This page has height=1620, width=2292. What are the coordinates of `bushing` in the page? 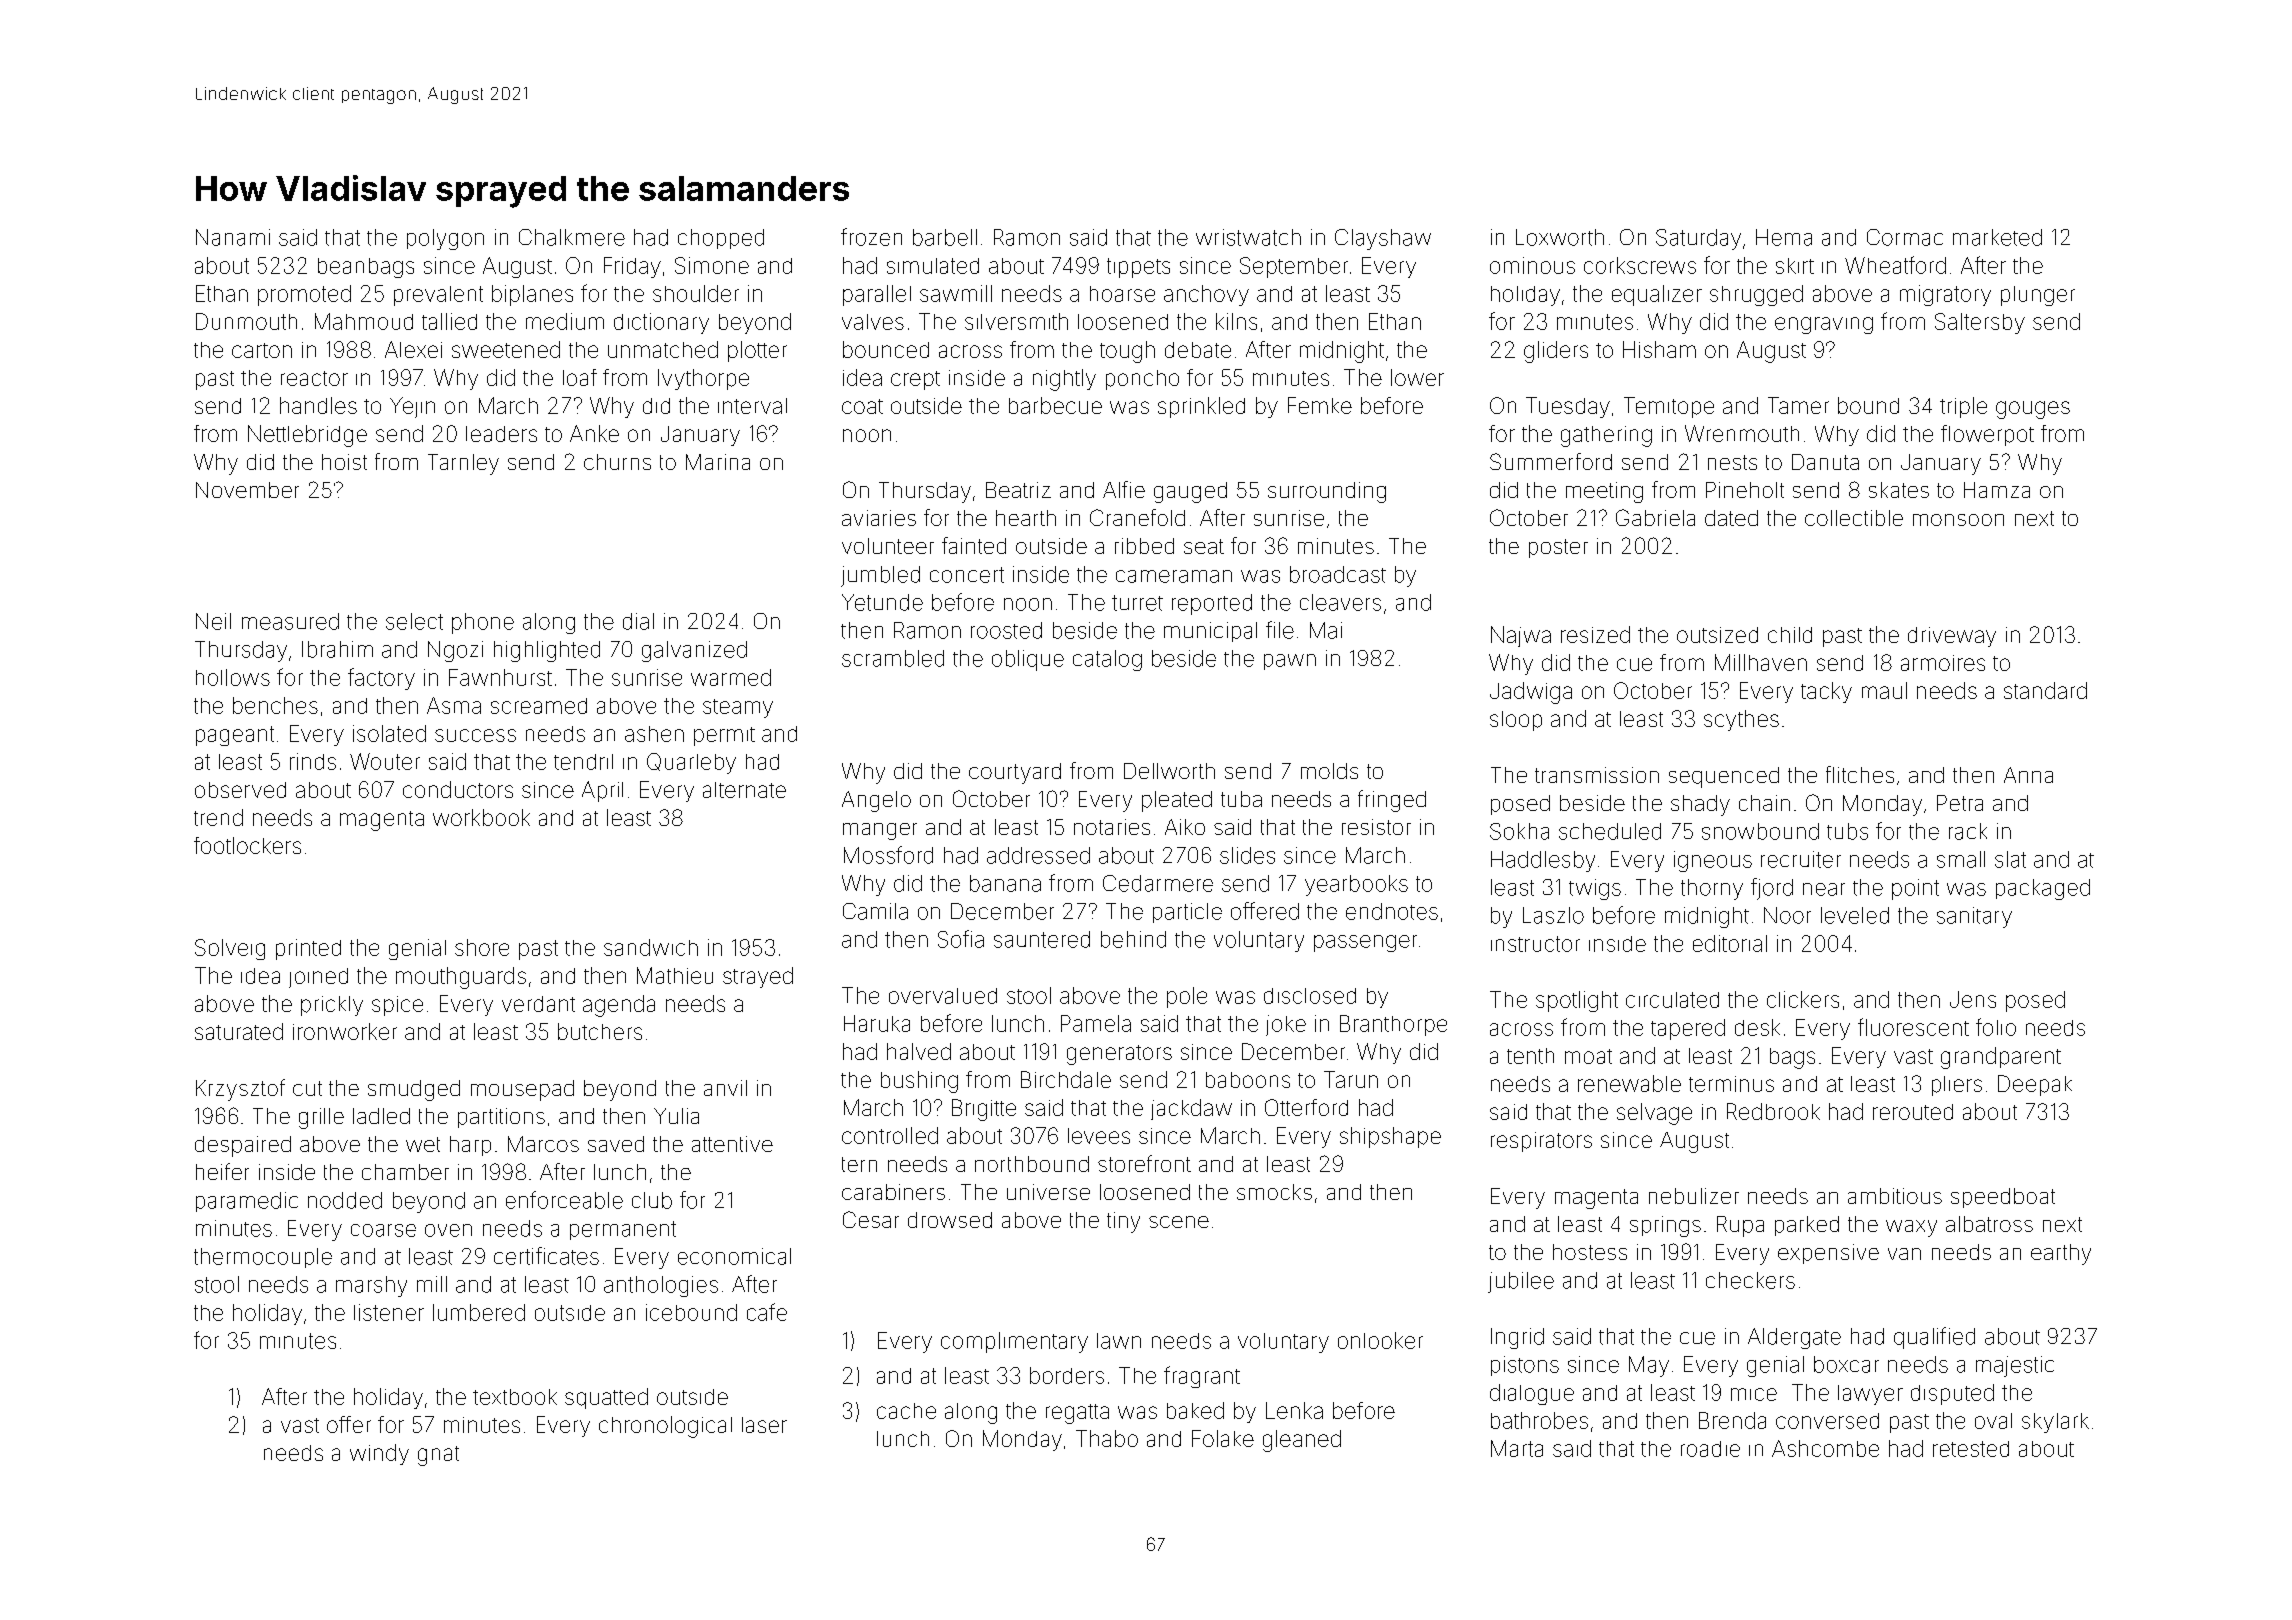 It's located at (919, 1082).
